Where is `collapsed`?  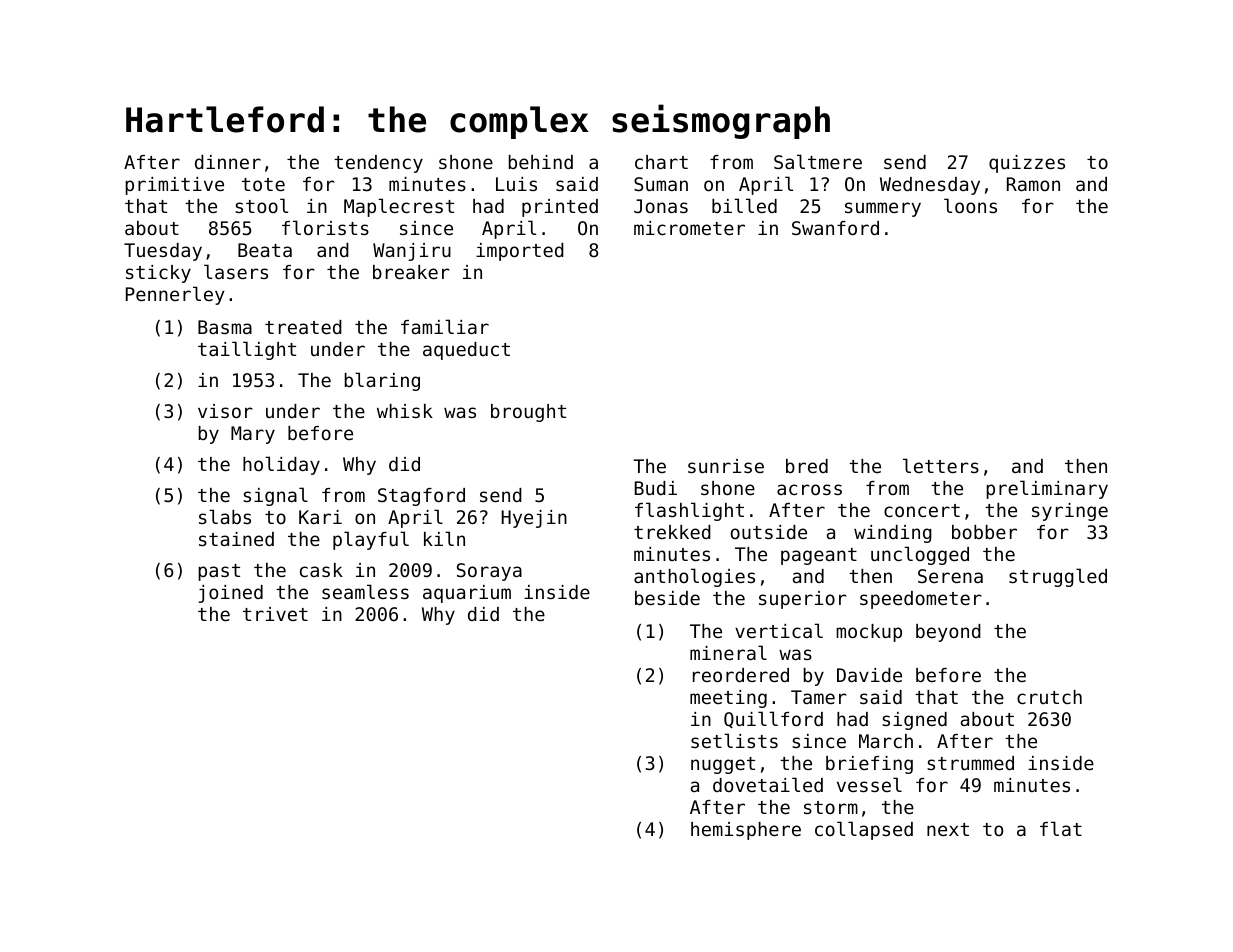 collapsed is located at coordinates (864, 830).
